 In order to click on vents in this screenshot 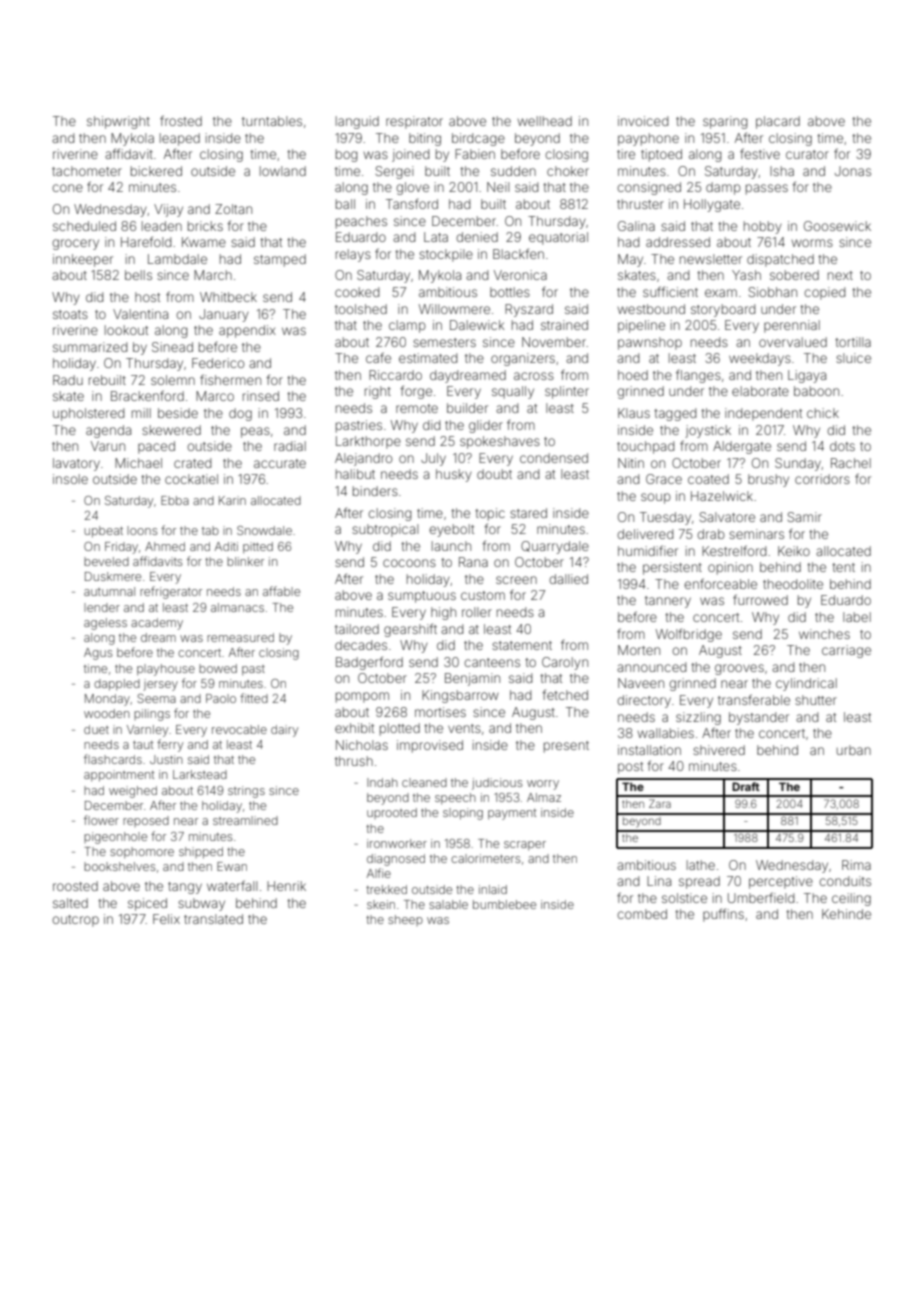, I will do `click(464, 728)`.
